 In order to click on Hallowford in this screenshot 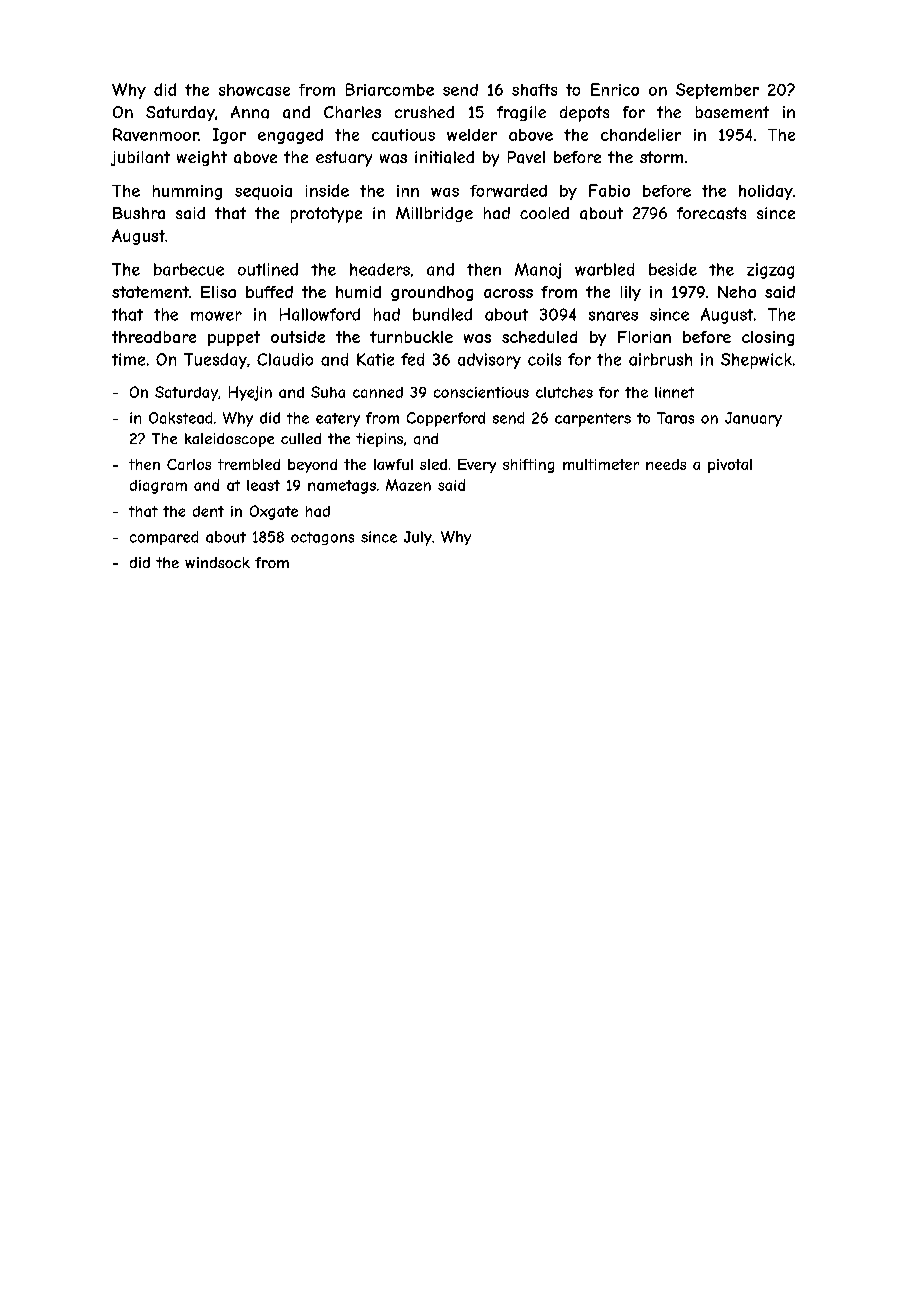, I will do `click(320, 314)`.
